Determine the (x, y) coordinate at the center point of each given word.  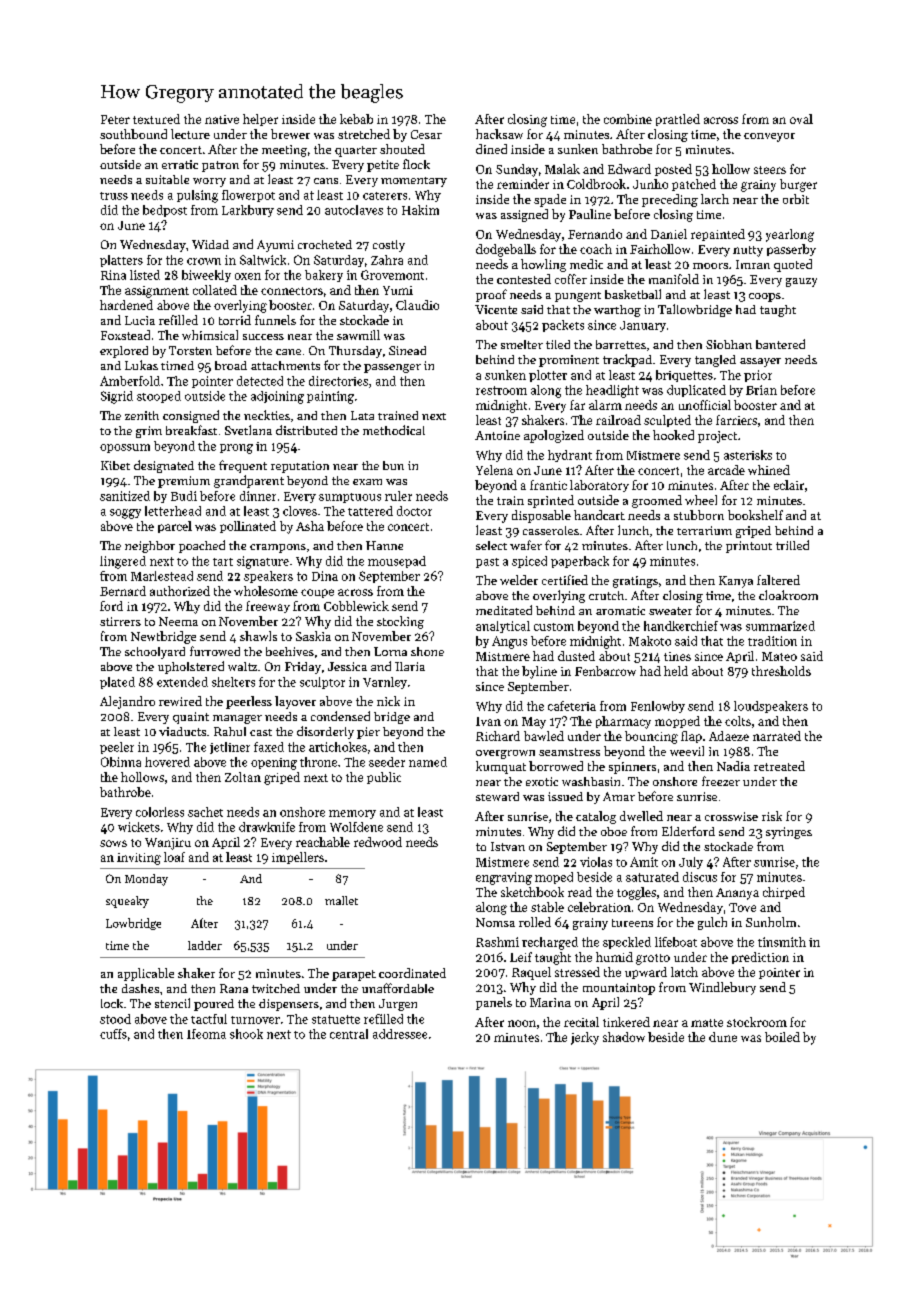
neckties (267, 415)
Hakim (420, 210)
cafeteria (572, 706)
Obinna (121, 762)
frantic (548, 485)
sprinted (551, 501)
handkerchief (681, 626)
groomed (657, 501)
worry (209, 182)
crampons (278, 548)
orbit (796, 199)
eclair (789, 485)
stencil (172, 1003)
